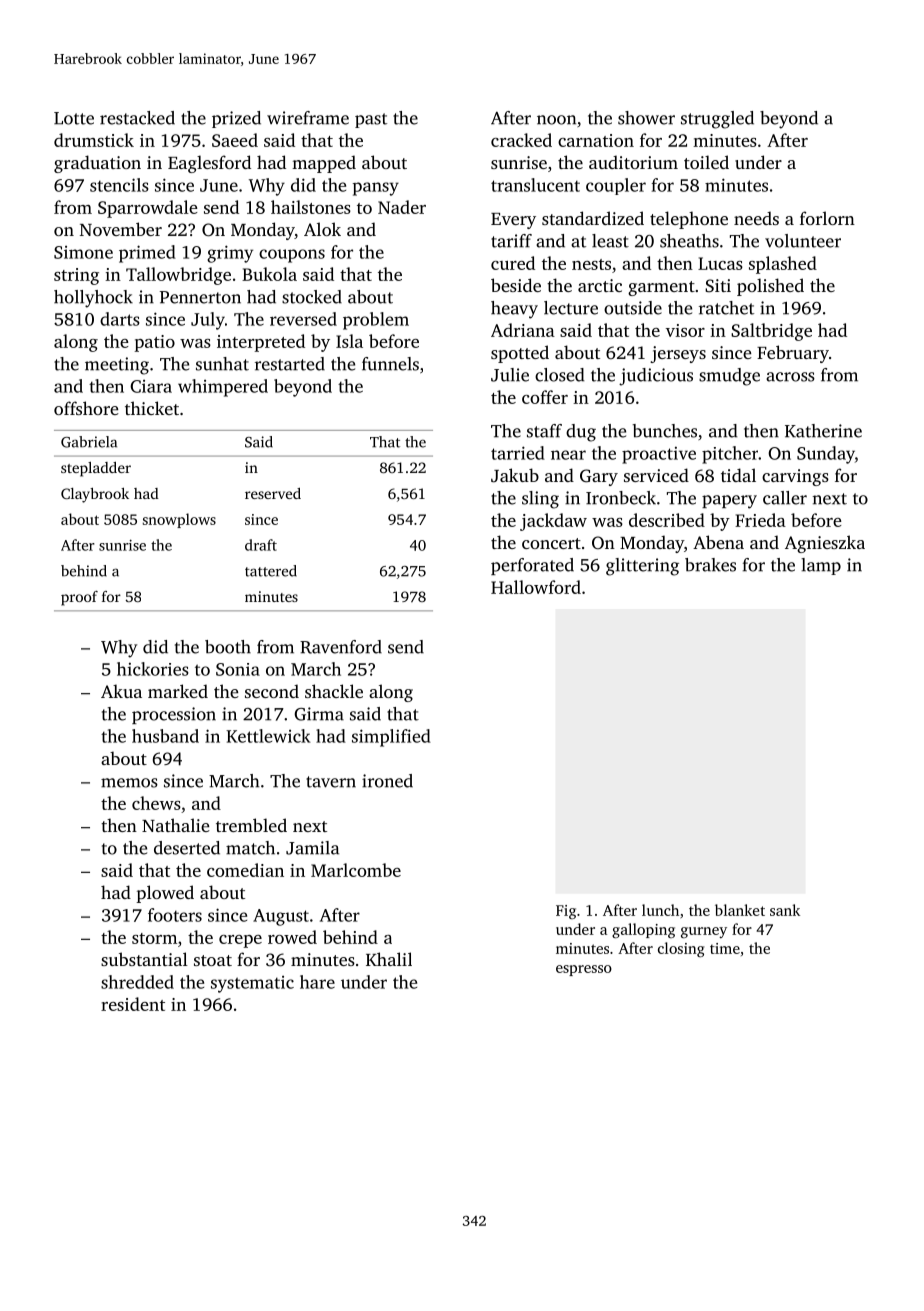  I want to click on resident, so click(133, 1004).
